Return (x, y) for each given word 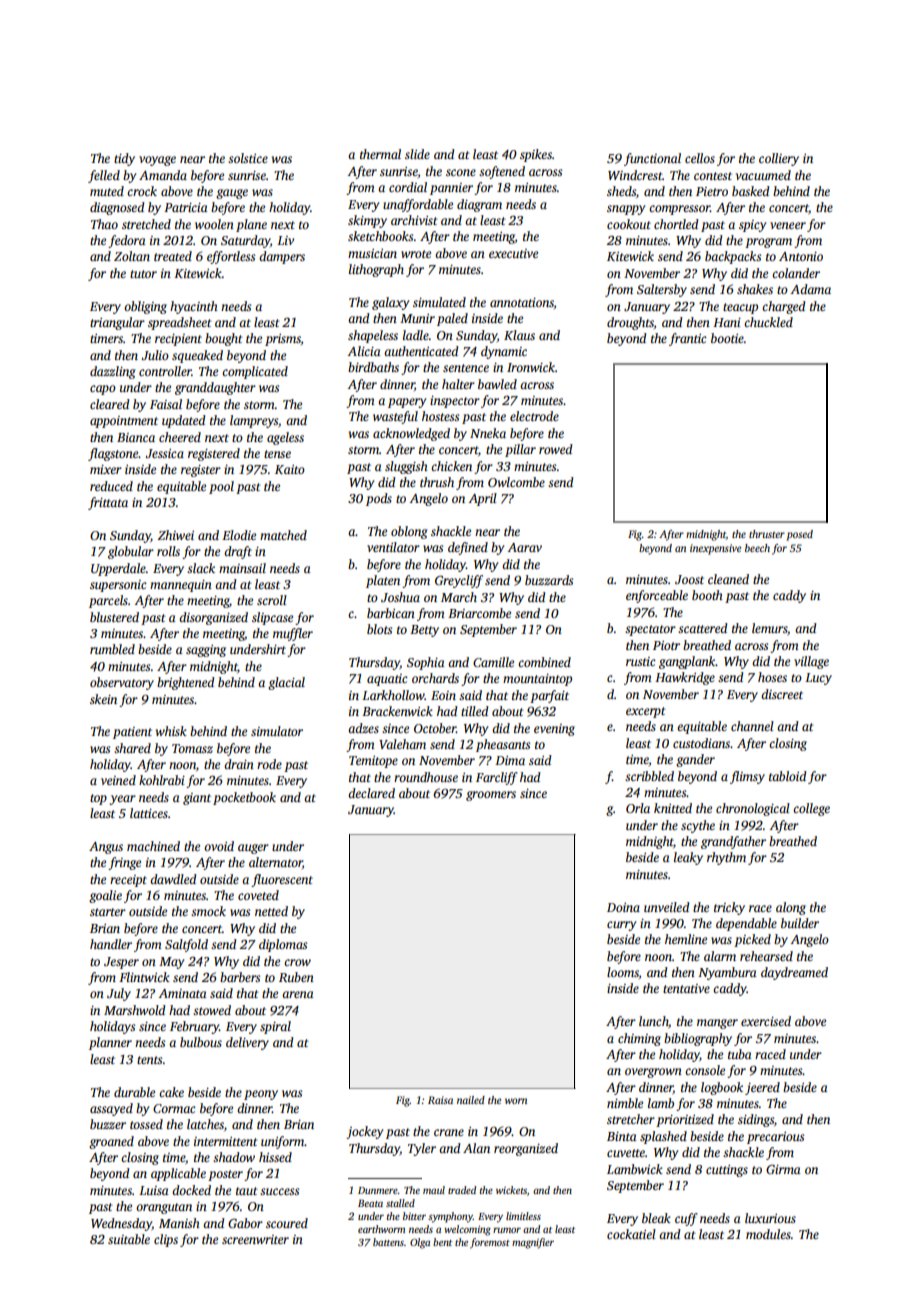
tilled (475, 711)
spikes (536, 155)
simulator (277, 731)
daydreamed (794, 973)
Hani (727, 322)
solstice (248, 158)
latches (205, 1124)
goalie (105, 896)
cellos (700, 158)
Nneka (488, 433)
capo (103, 390)
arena (298, 994)
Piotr (666, 645)
